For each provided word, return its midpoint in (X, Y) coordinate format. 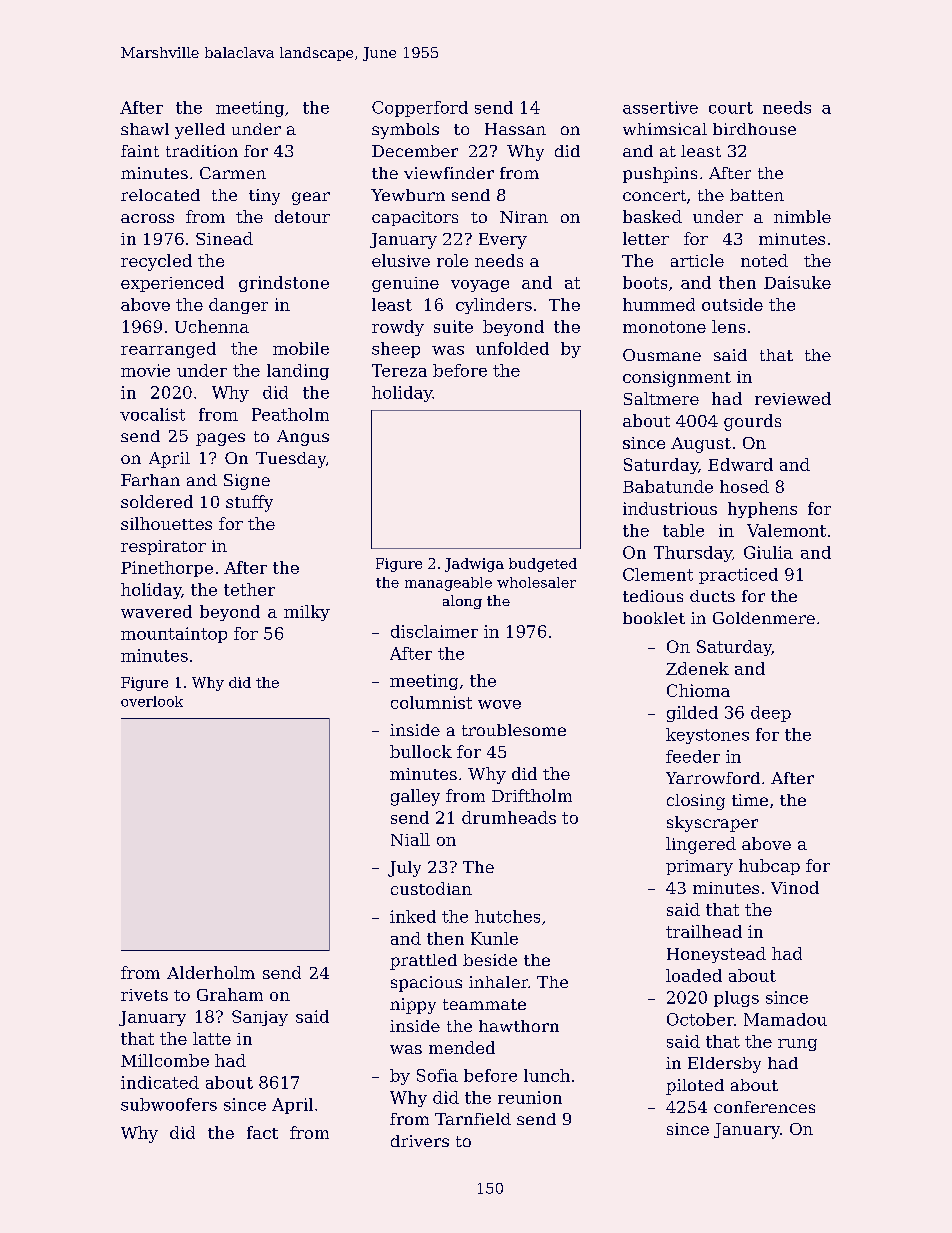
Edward (740, 464)
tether (249, 589)
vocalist (152, 414)
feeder (693, 756)
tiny (264, 197)
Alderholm (211, 972)
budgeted (543, 565)
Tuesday (291, 460)
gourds (752, 422)
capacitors (415, 218)
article (697, 260)
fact (262, 1132)
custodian (431, 888)
